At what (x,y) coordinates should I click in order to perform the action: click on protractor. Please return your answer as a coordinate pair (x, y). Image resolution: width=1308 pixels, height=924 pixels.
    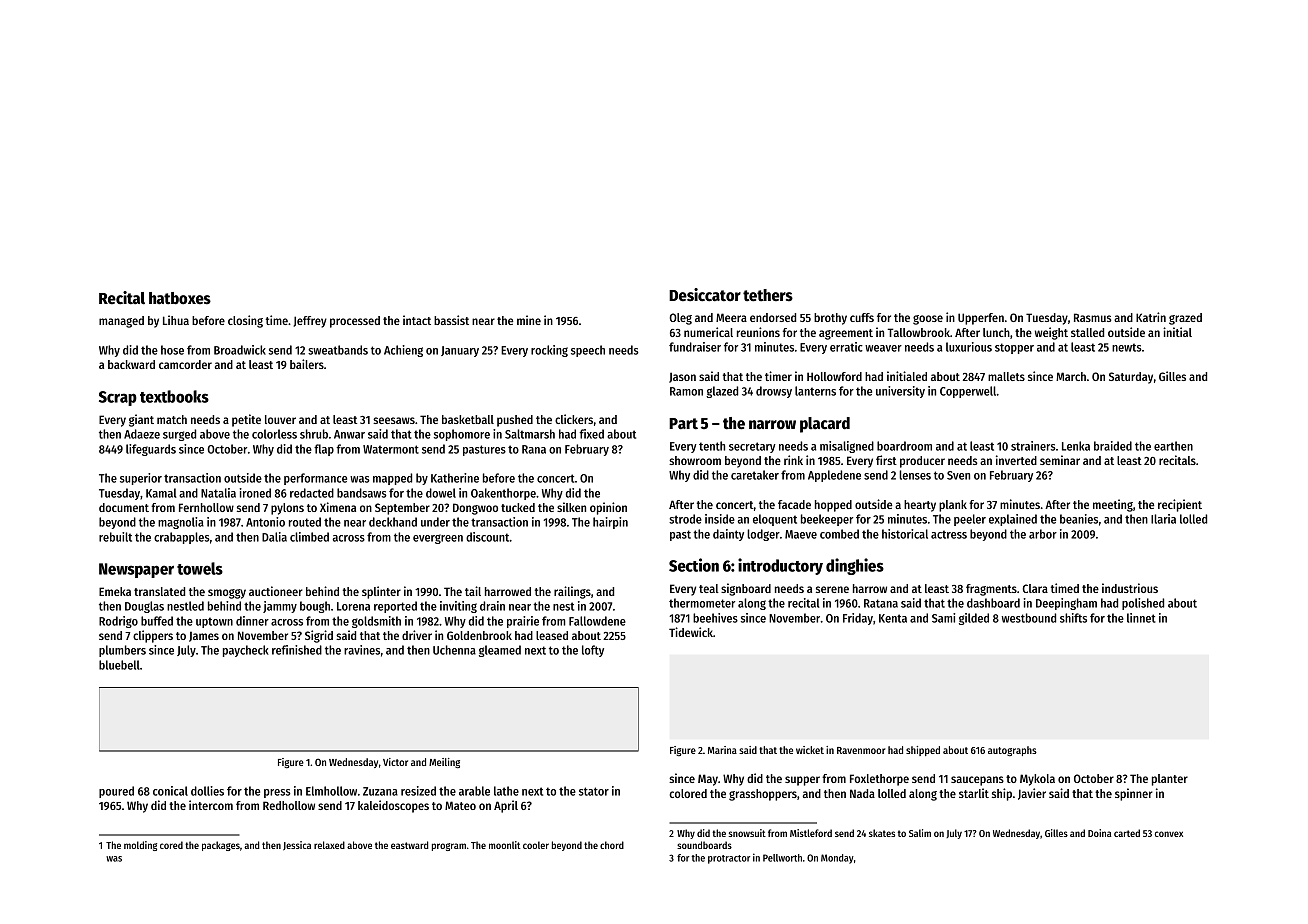
    Looking at the image, I should click on (729, 859).
